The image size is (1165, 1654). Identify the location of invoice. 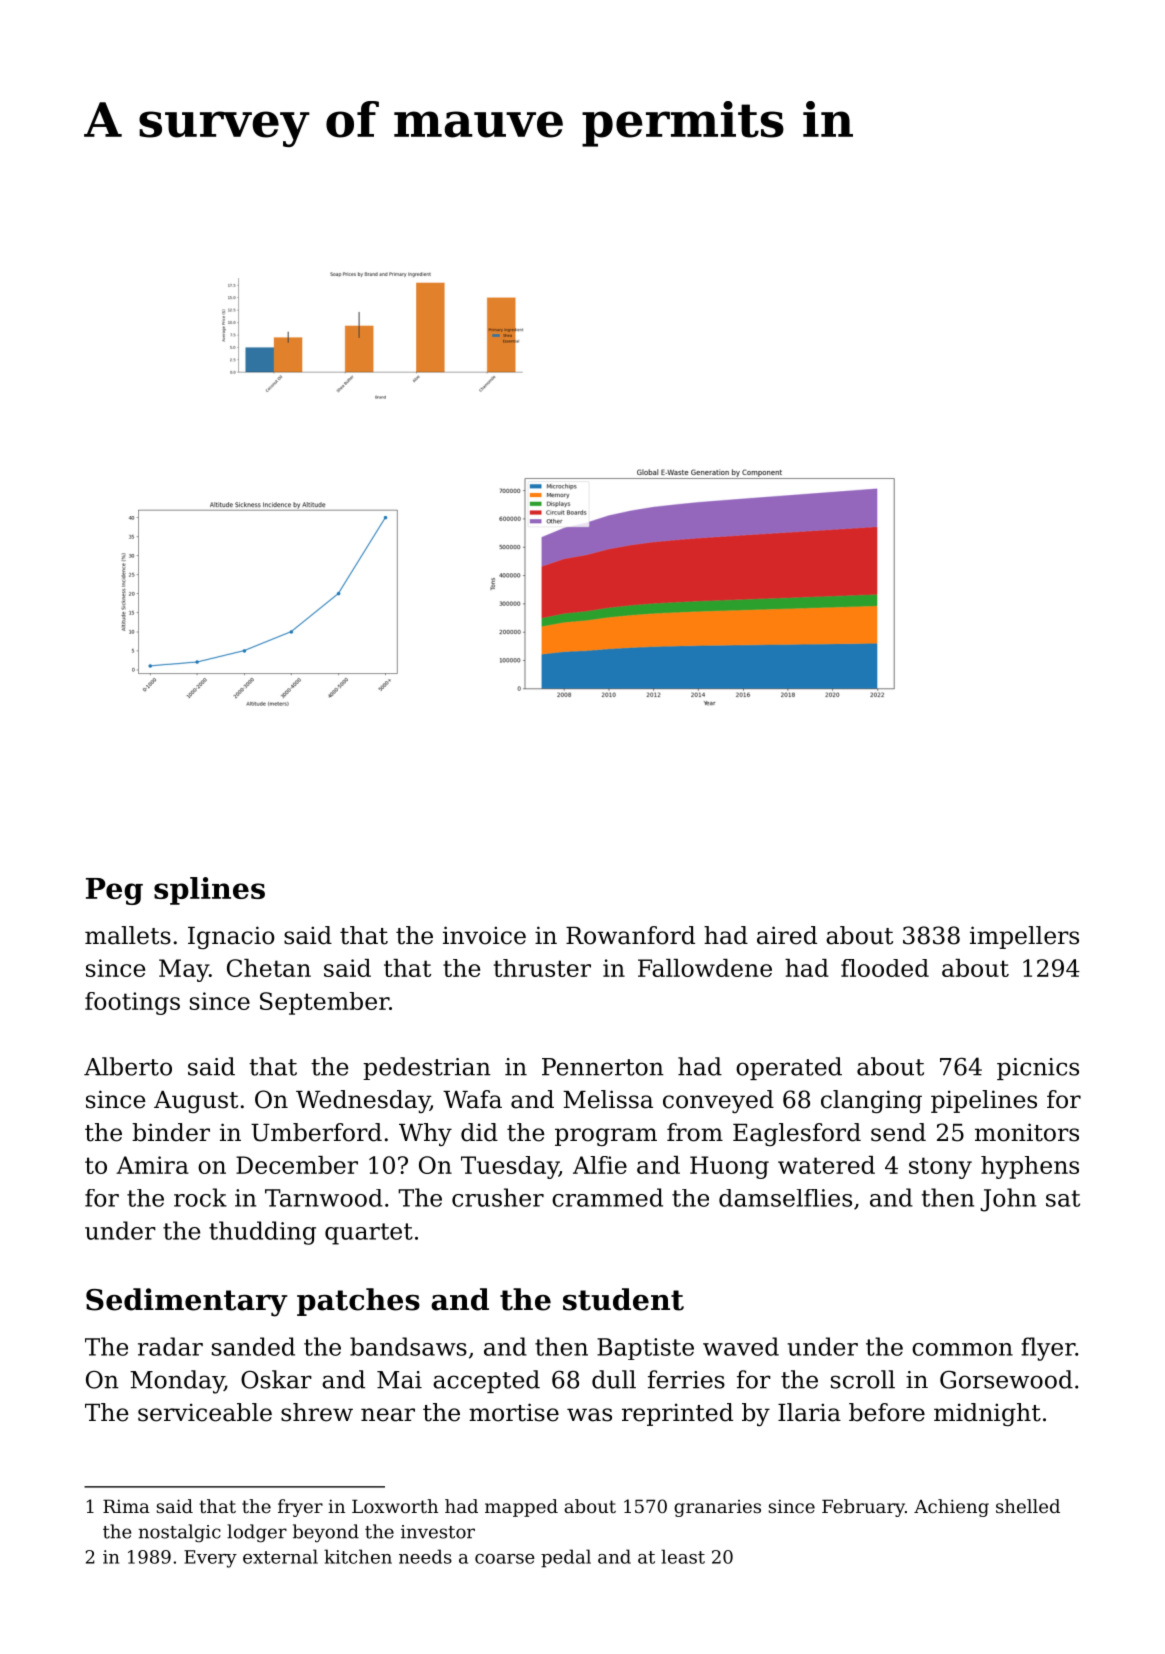
(484, 935).
